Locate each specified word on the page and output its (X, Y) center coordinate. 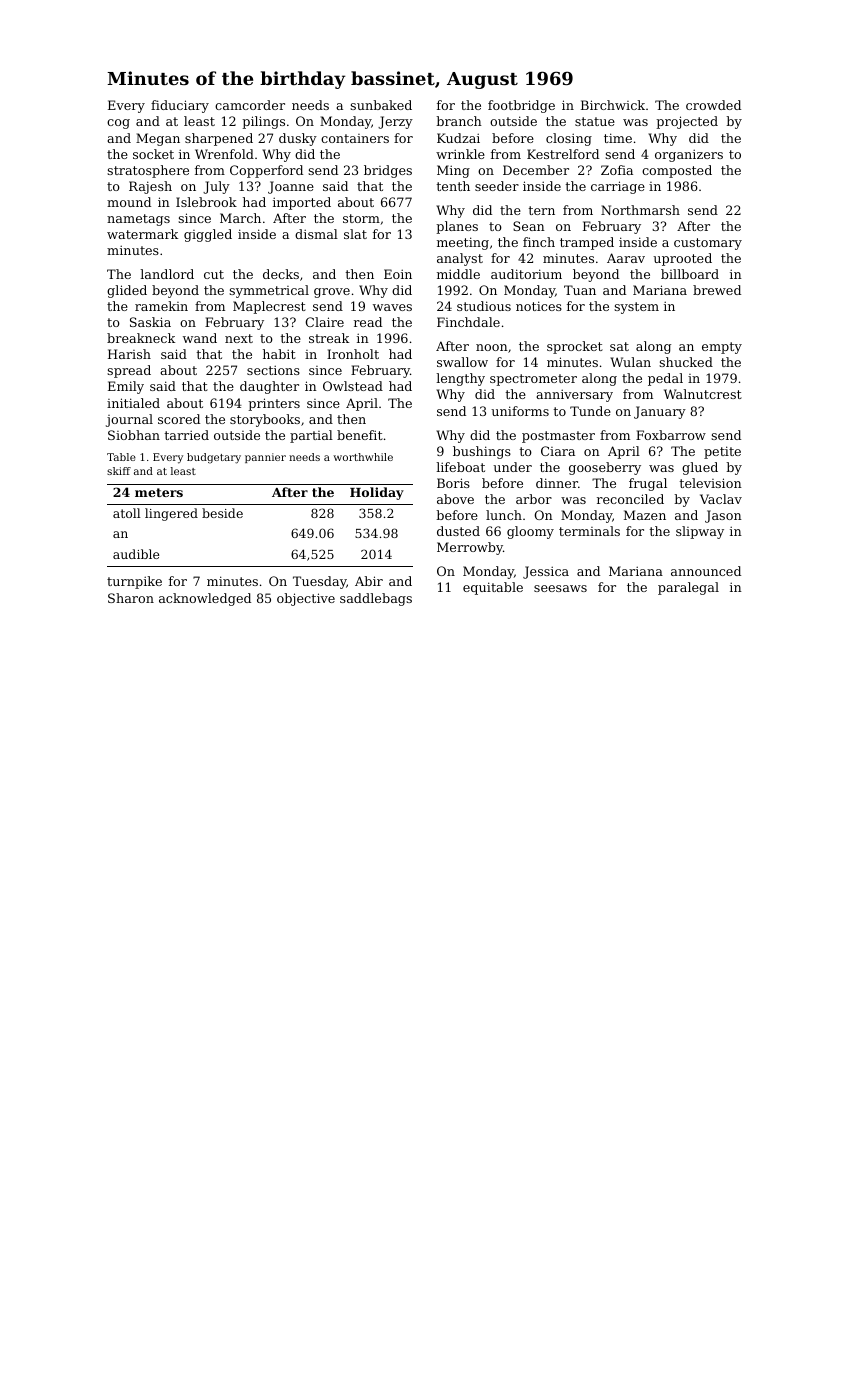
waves (392, 307)
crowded (713, 105)
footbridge (521, 106)
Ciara (558, 451)
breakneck (141, 338)
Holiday (377, 493)
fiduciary (180, 106)
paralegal (688, 588)
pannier (265, 458)
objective (306, 599)
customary (708, 244)
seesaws (560, 588)
